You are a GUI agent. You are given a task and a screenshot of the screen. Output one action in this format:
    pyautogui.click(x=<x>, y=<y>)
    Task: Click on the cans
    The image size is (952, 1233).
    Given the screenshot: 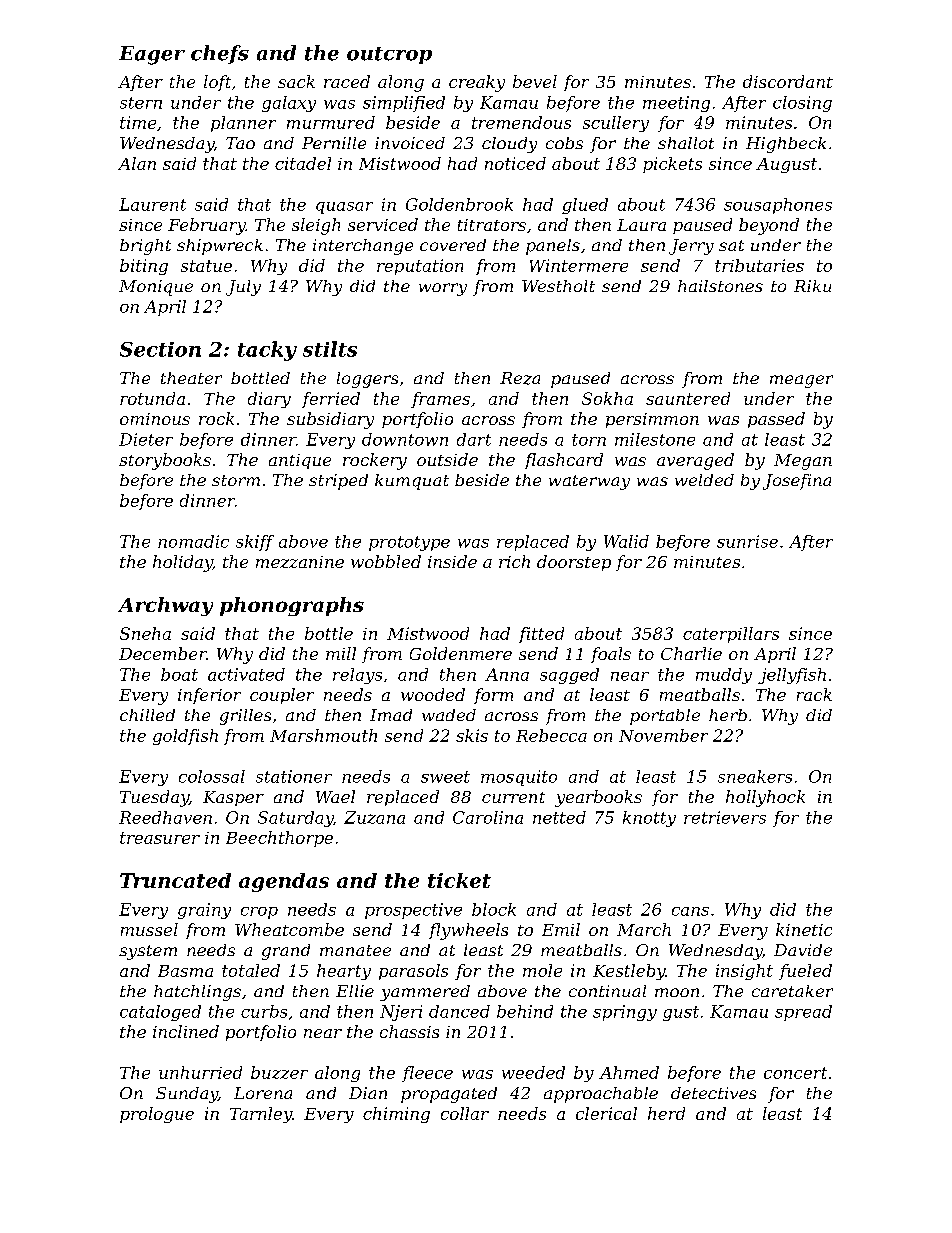 What is the action you would take?
    pyautogui.click(x=690, y=911)
